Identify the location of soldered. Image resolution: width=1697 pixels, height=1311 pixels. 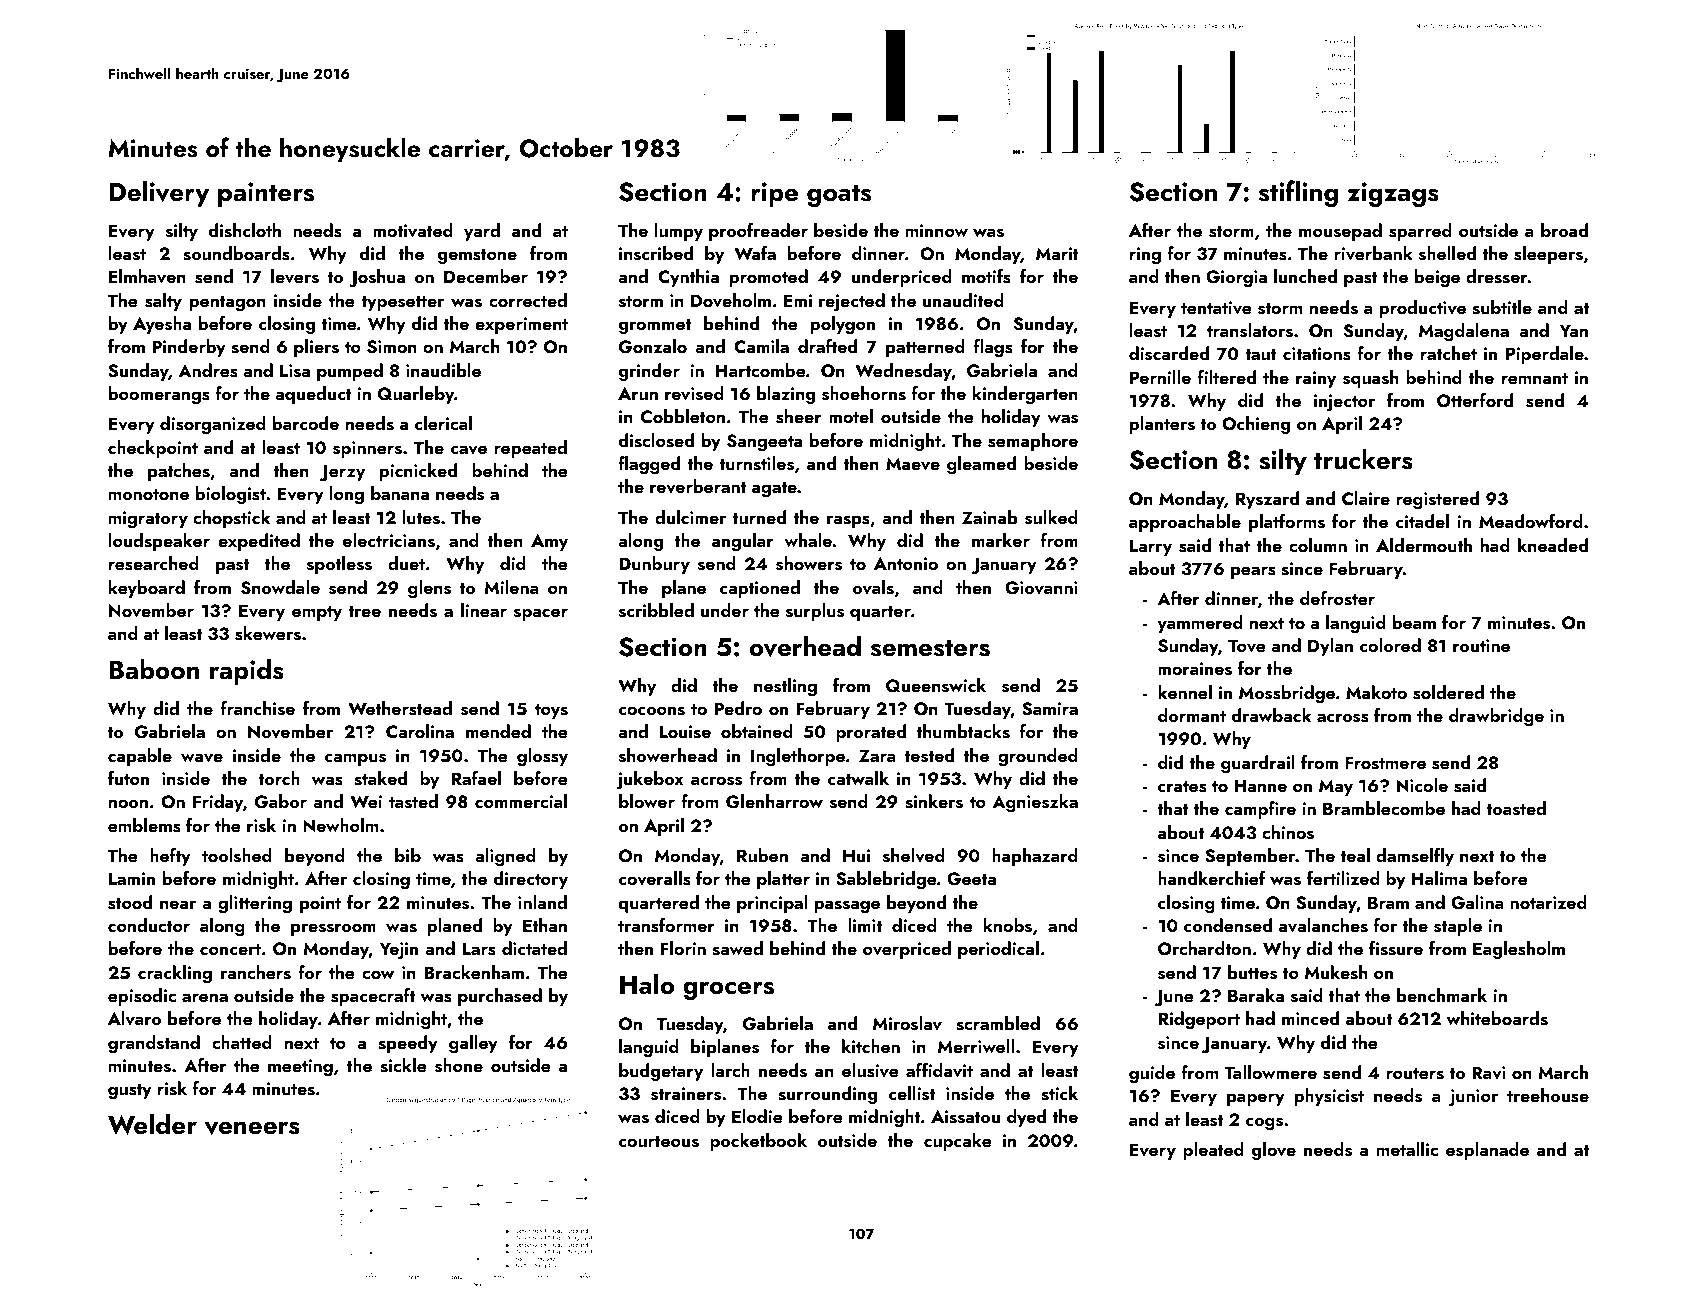
(1448, 692).
